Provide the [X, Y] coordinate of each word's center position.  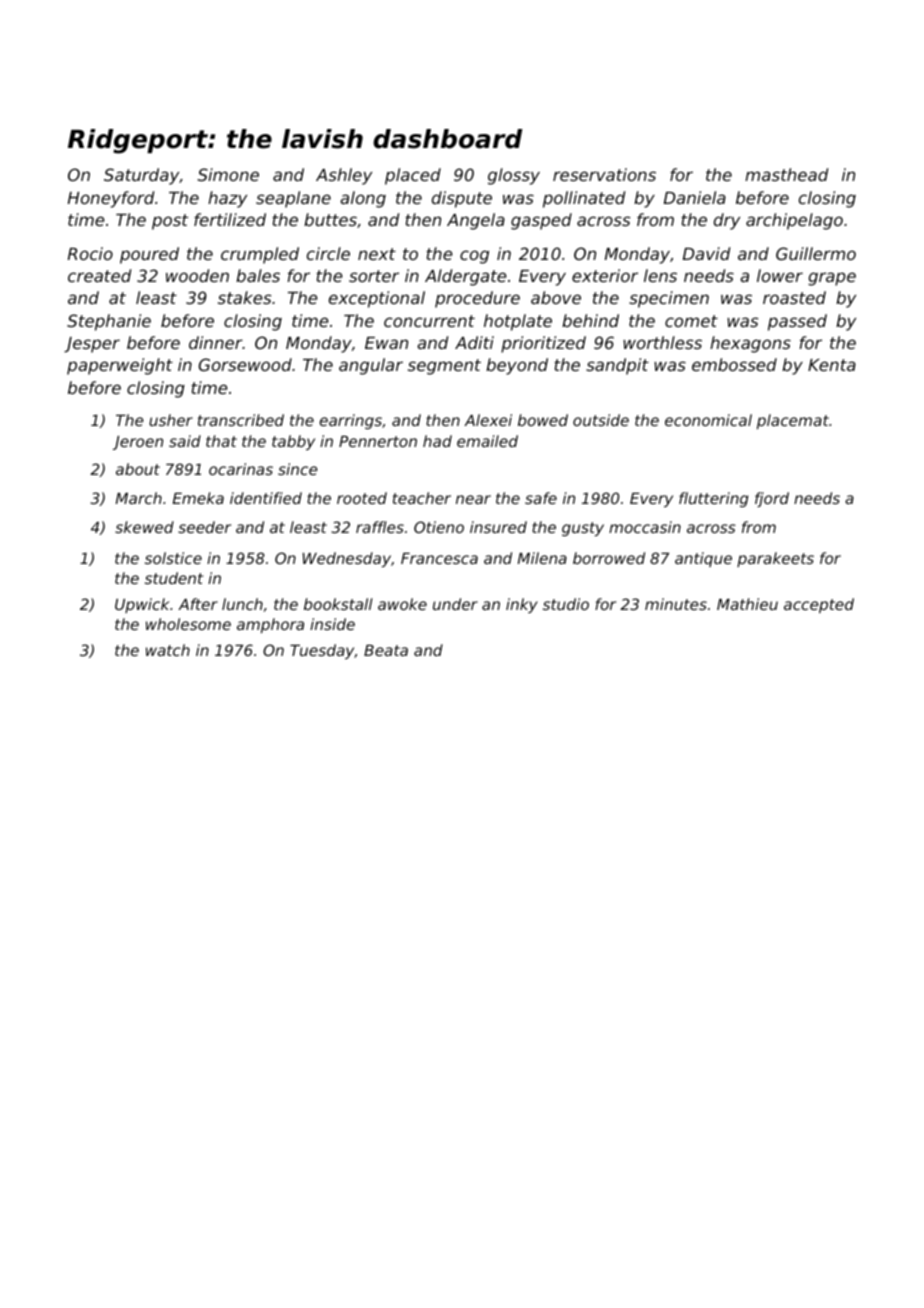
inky [522, 605]
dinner [216, 342]
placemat [793, 421]
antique [703, 559]
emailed [487, 441]
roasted [794, 297]
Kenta [832, 365]
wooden [197, 275]
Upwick [142, 605]
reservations [604, 174]
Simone [228, 174]
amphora [270, 625]
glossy [514, 176]
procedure [477, 299]
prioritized [543, 344]
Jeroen [138, 443]
